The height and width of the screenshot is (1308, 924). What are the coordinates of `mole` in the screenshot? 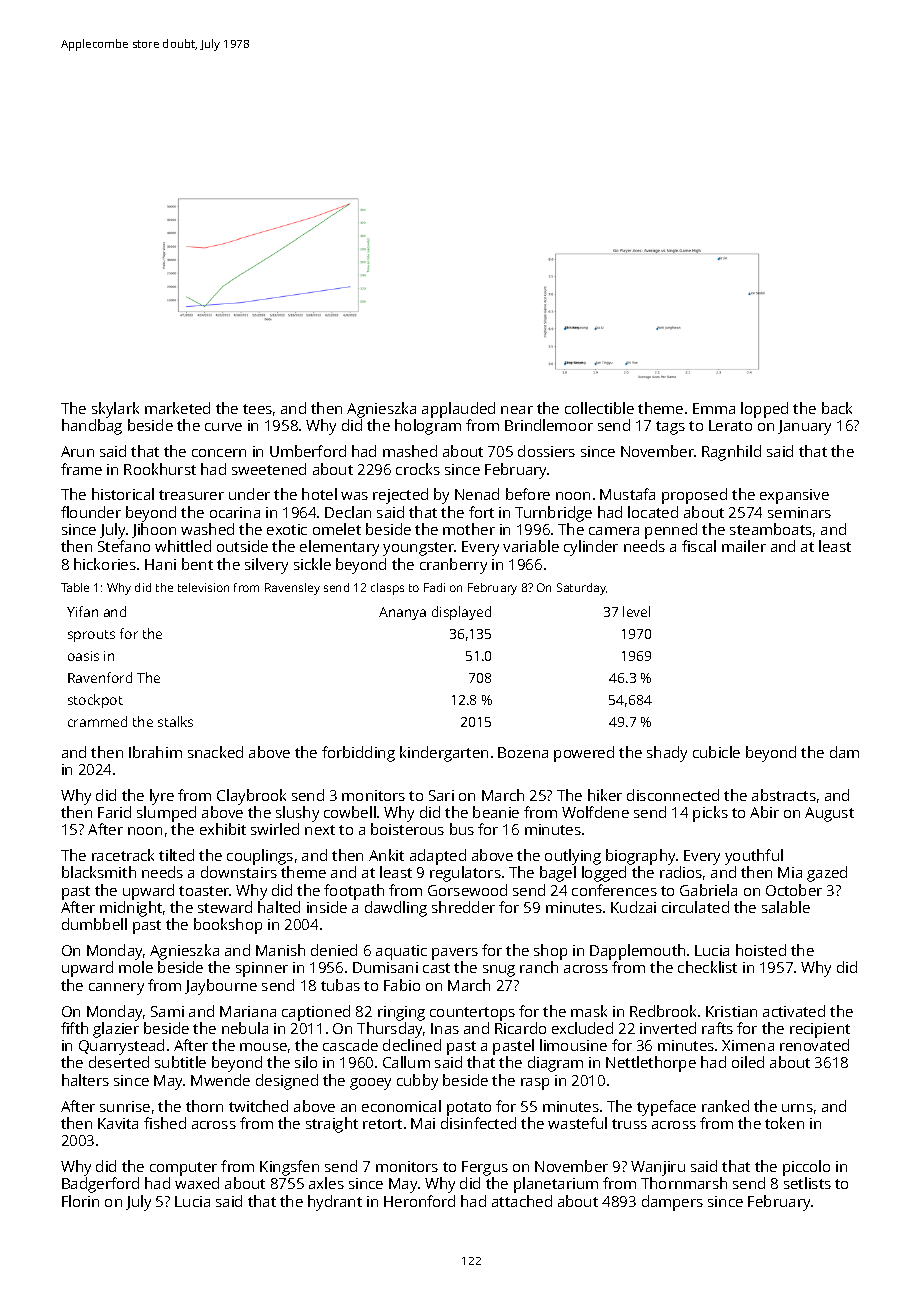 It's located at (136, 967).
